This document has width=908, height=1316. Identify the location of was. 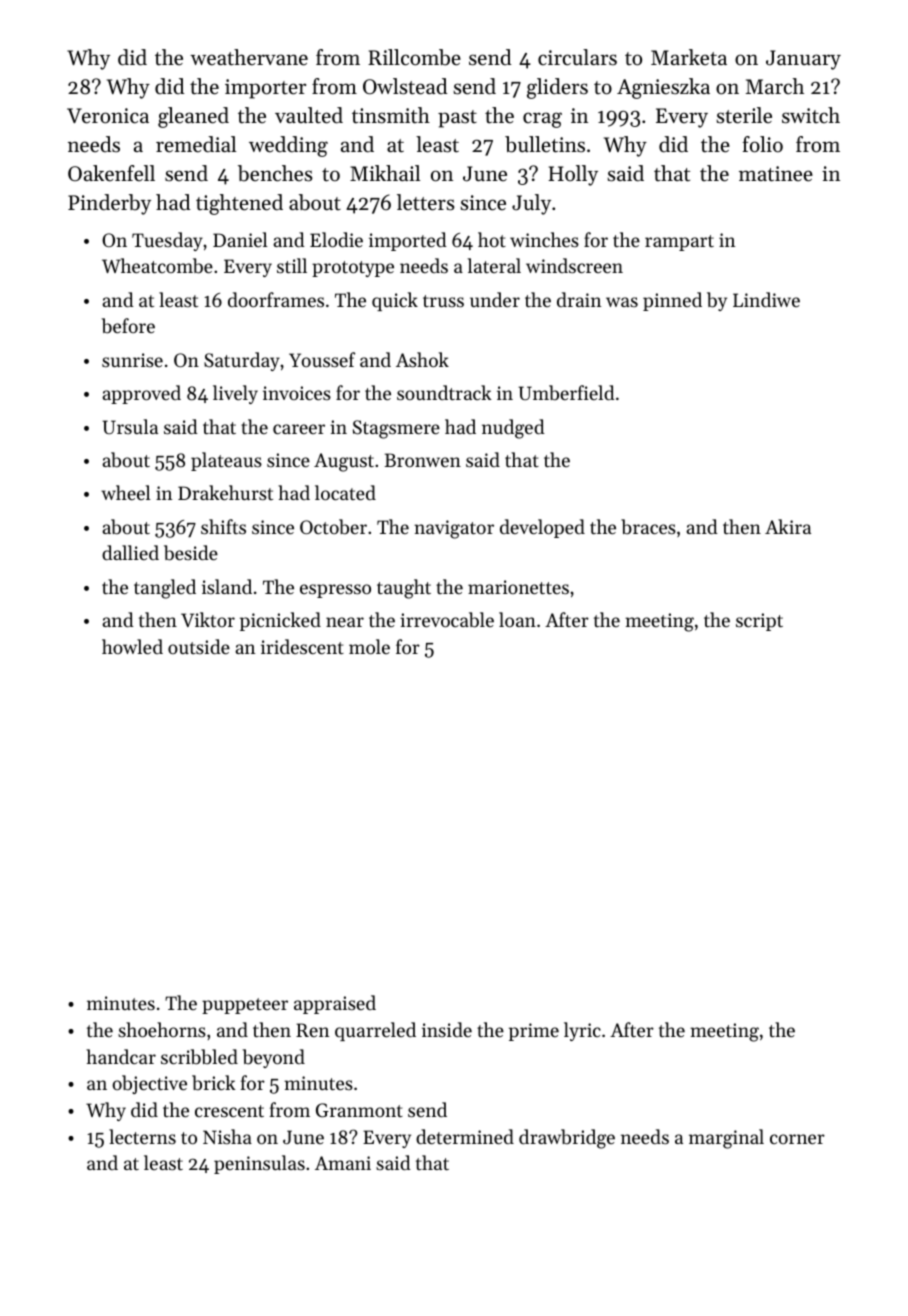
(622, 302).
